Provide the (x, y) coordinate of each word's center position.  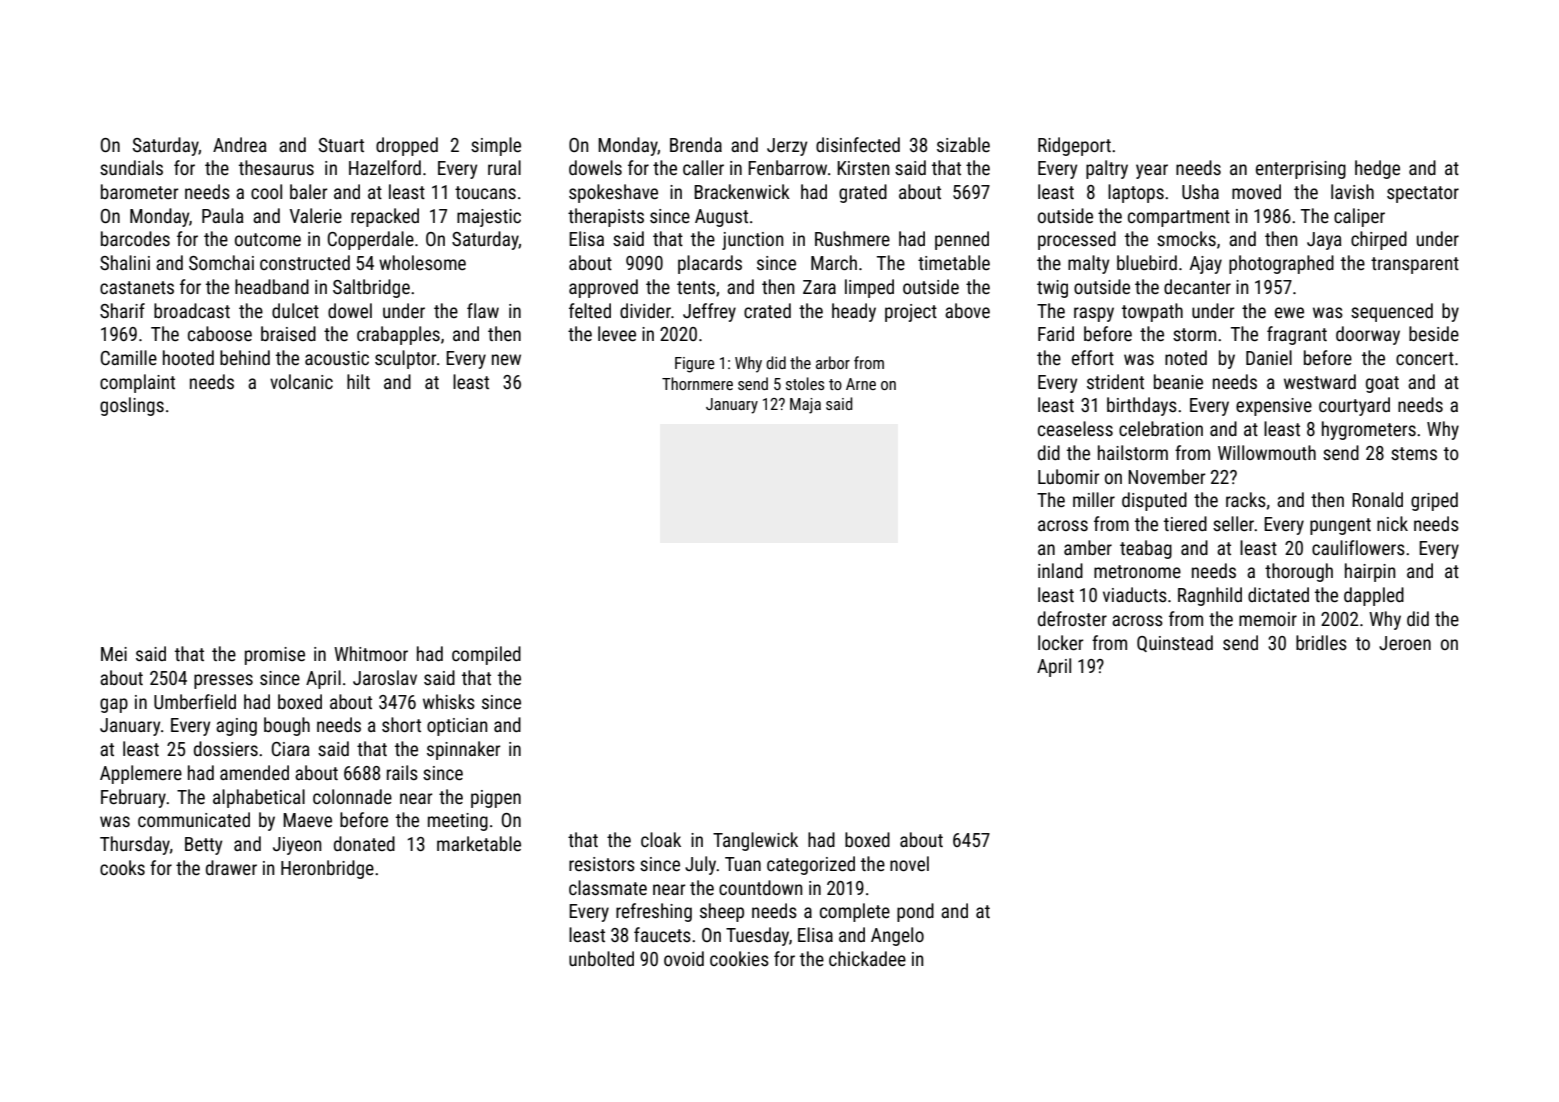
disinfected (858, 144)
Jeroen (1405, 643)
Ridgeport (1074, 146)
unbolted (601, 958)
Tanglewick (755, 841)
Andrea (240, 144)
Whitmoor (371, 653)
